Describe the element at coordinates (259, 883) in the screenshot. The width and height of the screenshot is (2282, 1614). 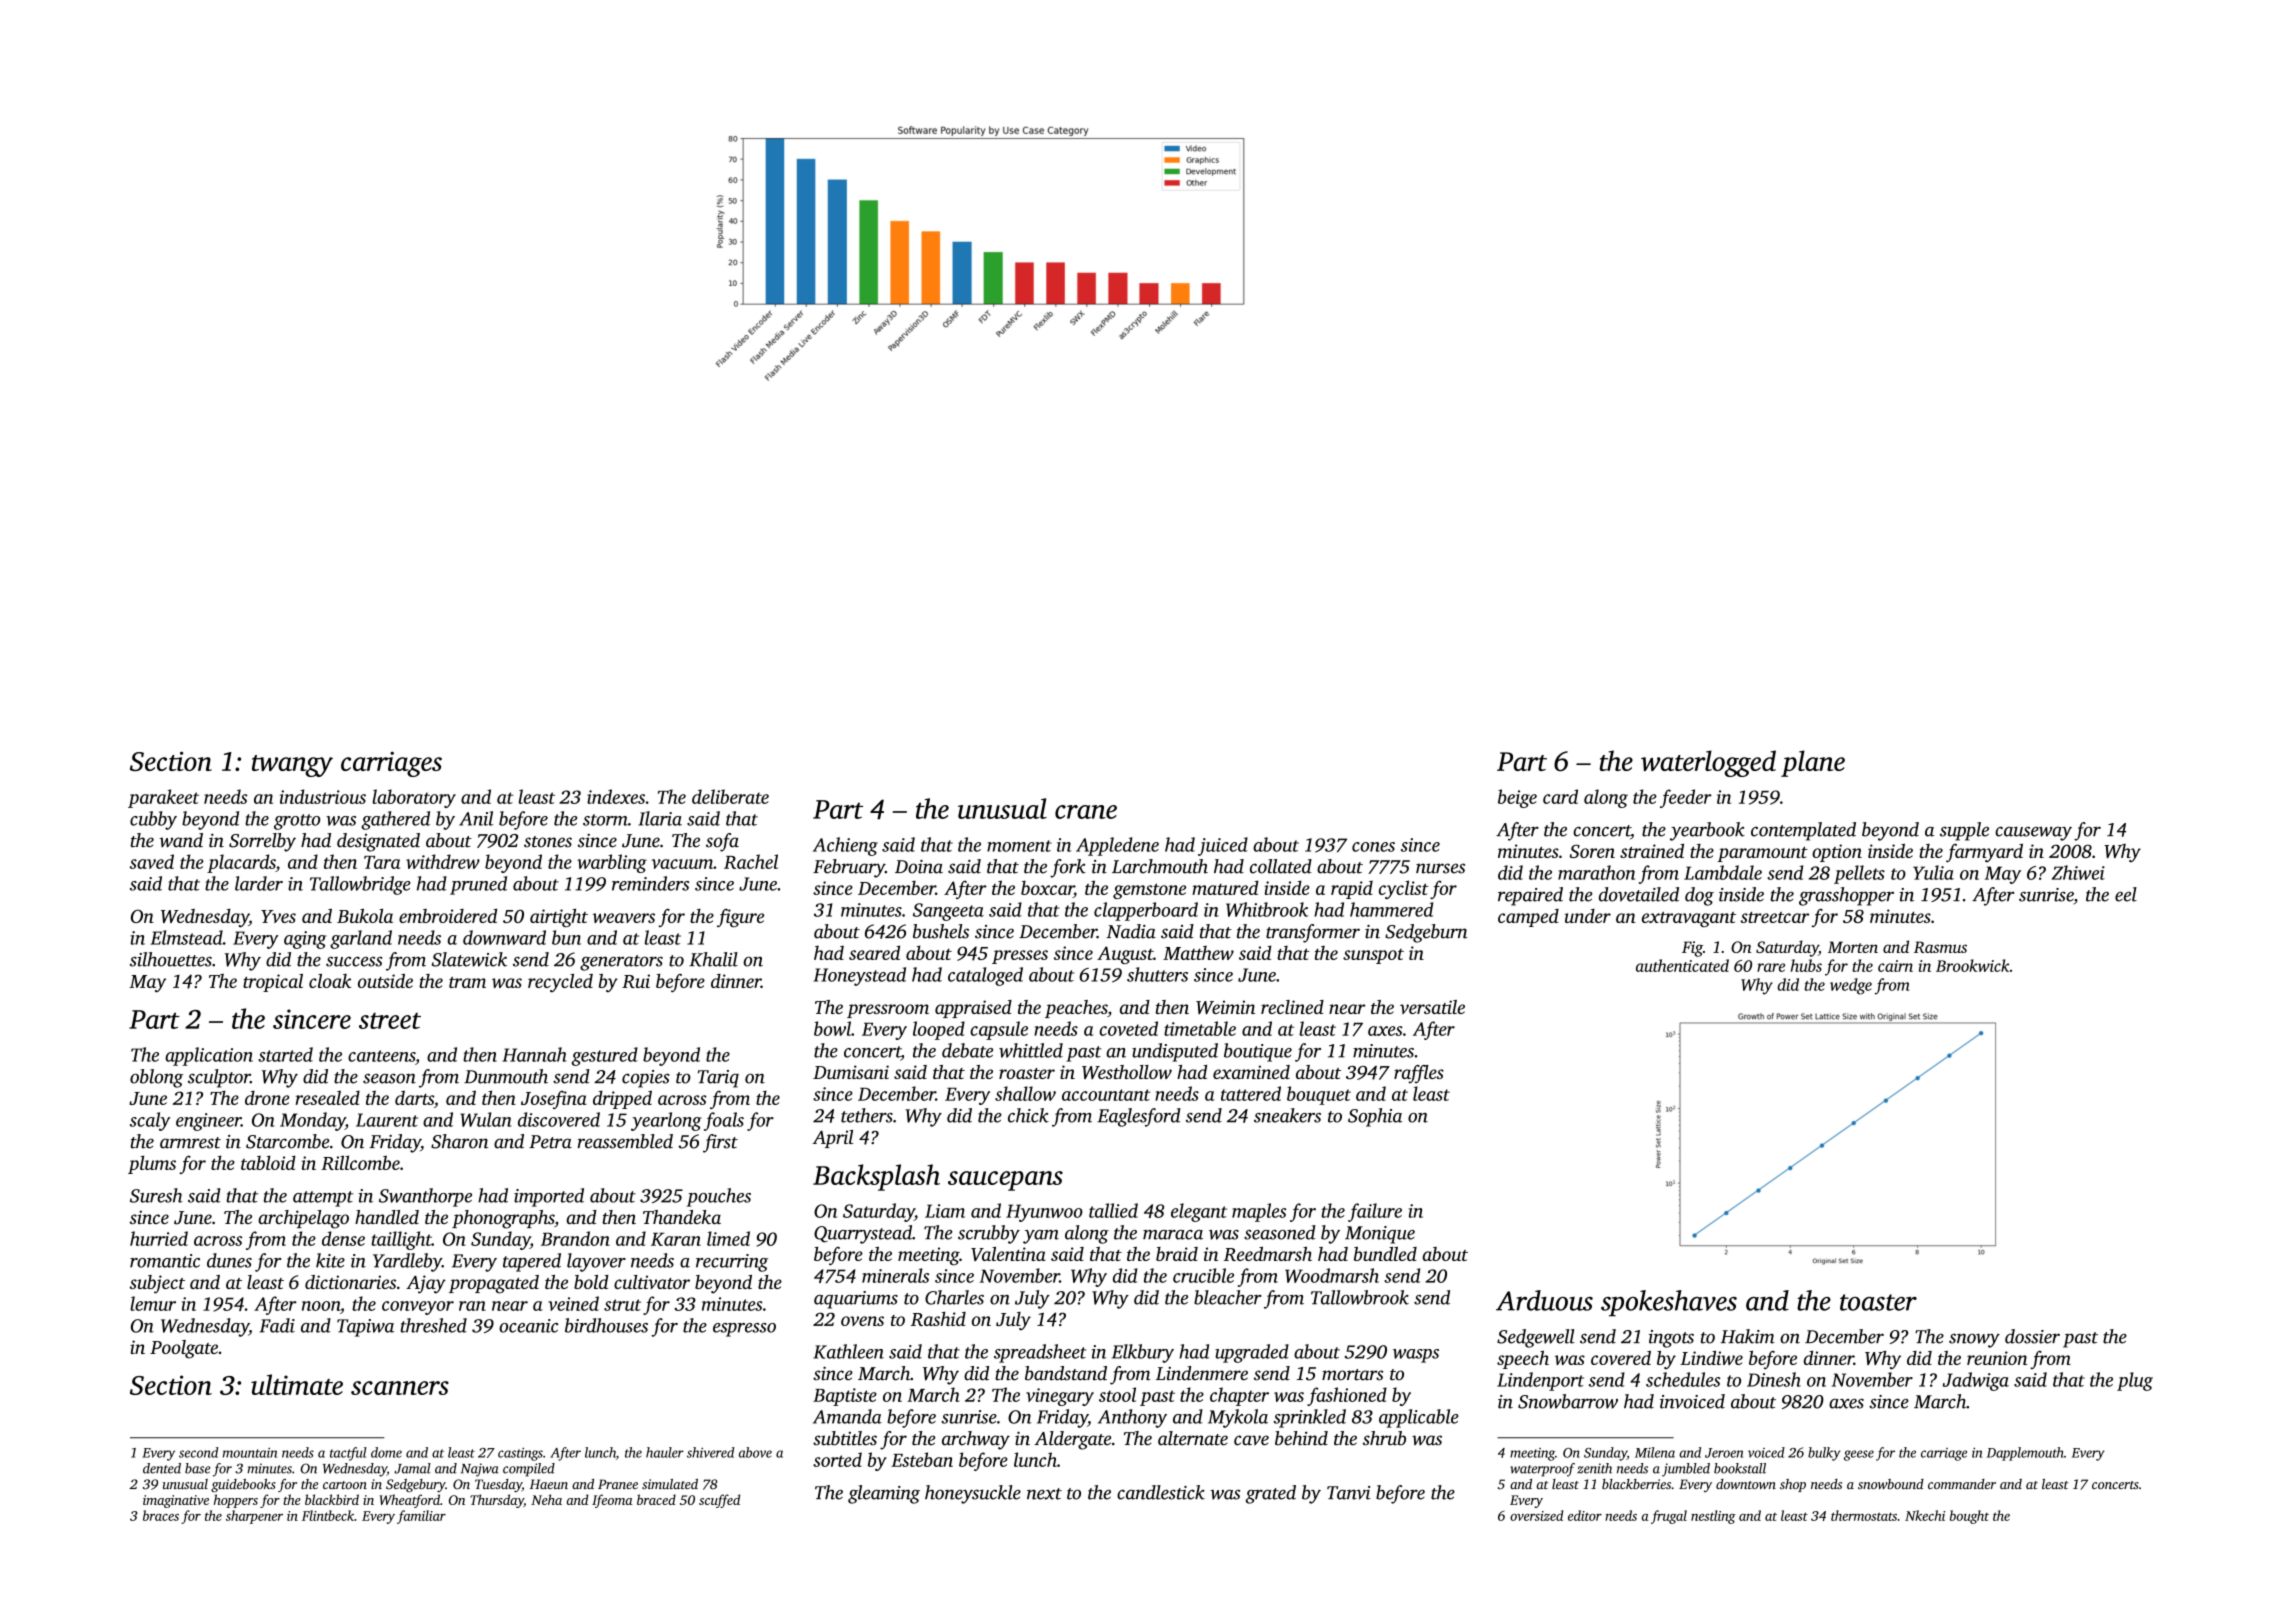
I see `larder` at that location.
